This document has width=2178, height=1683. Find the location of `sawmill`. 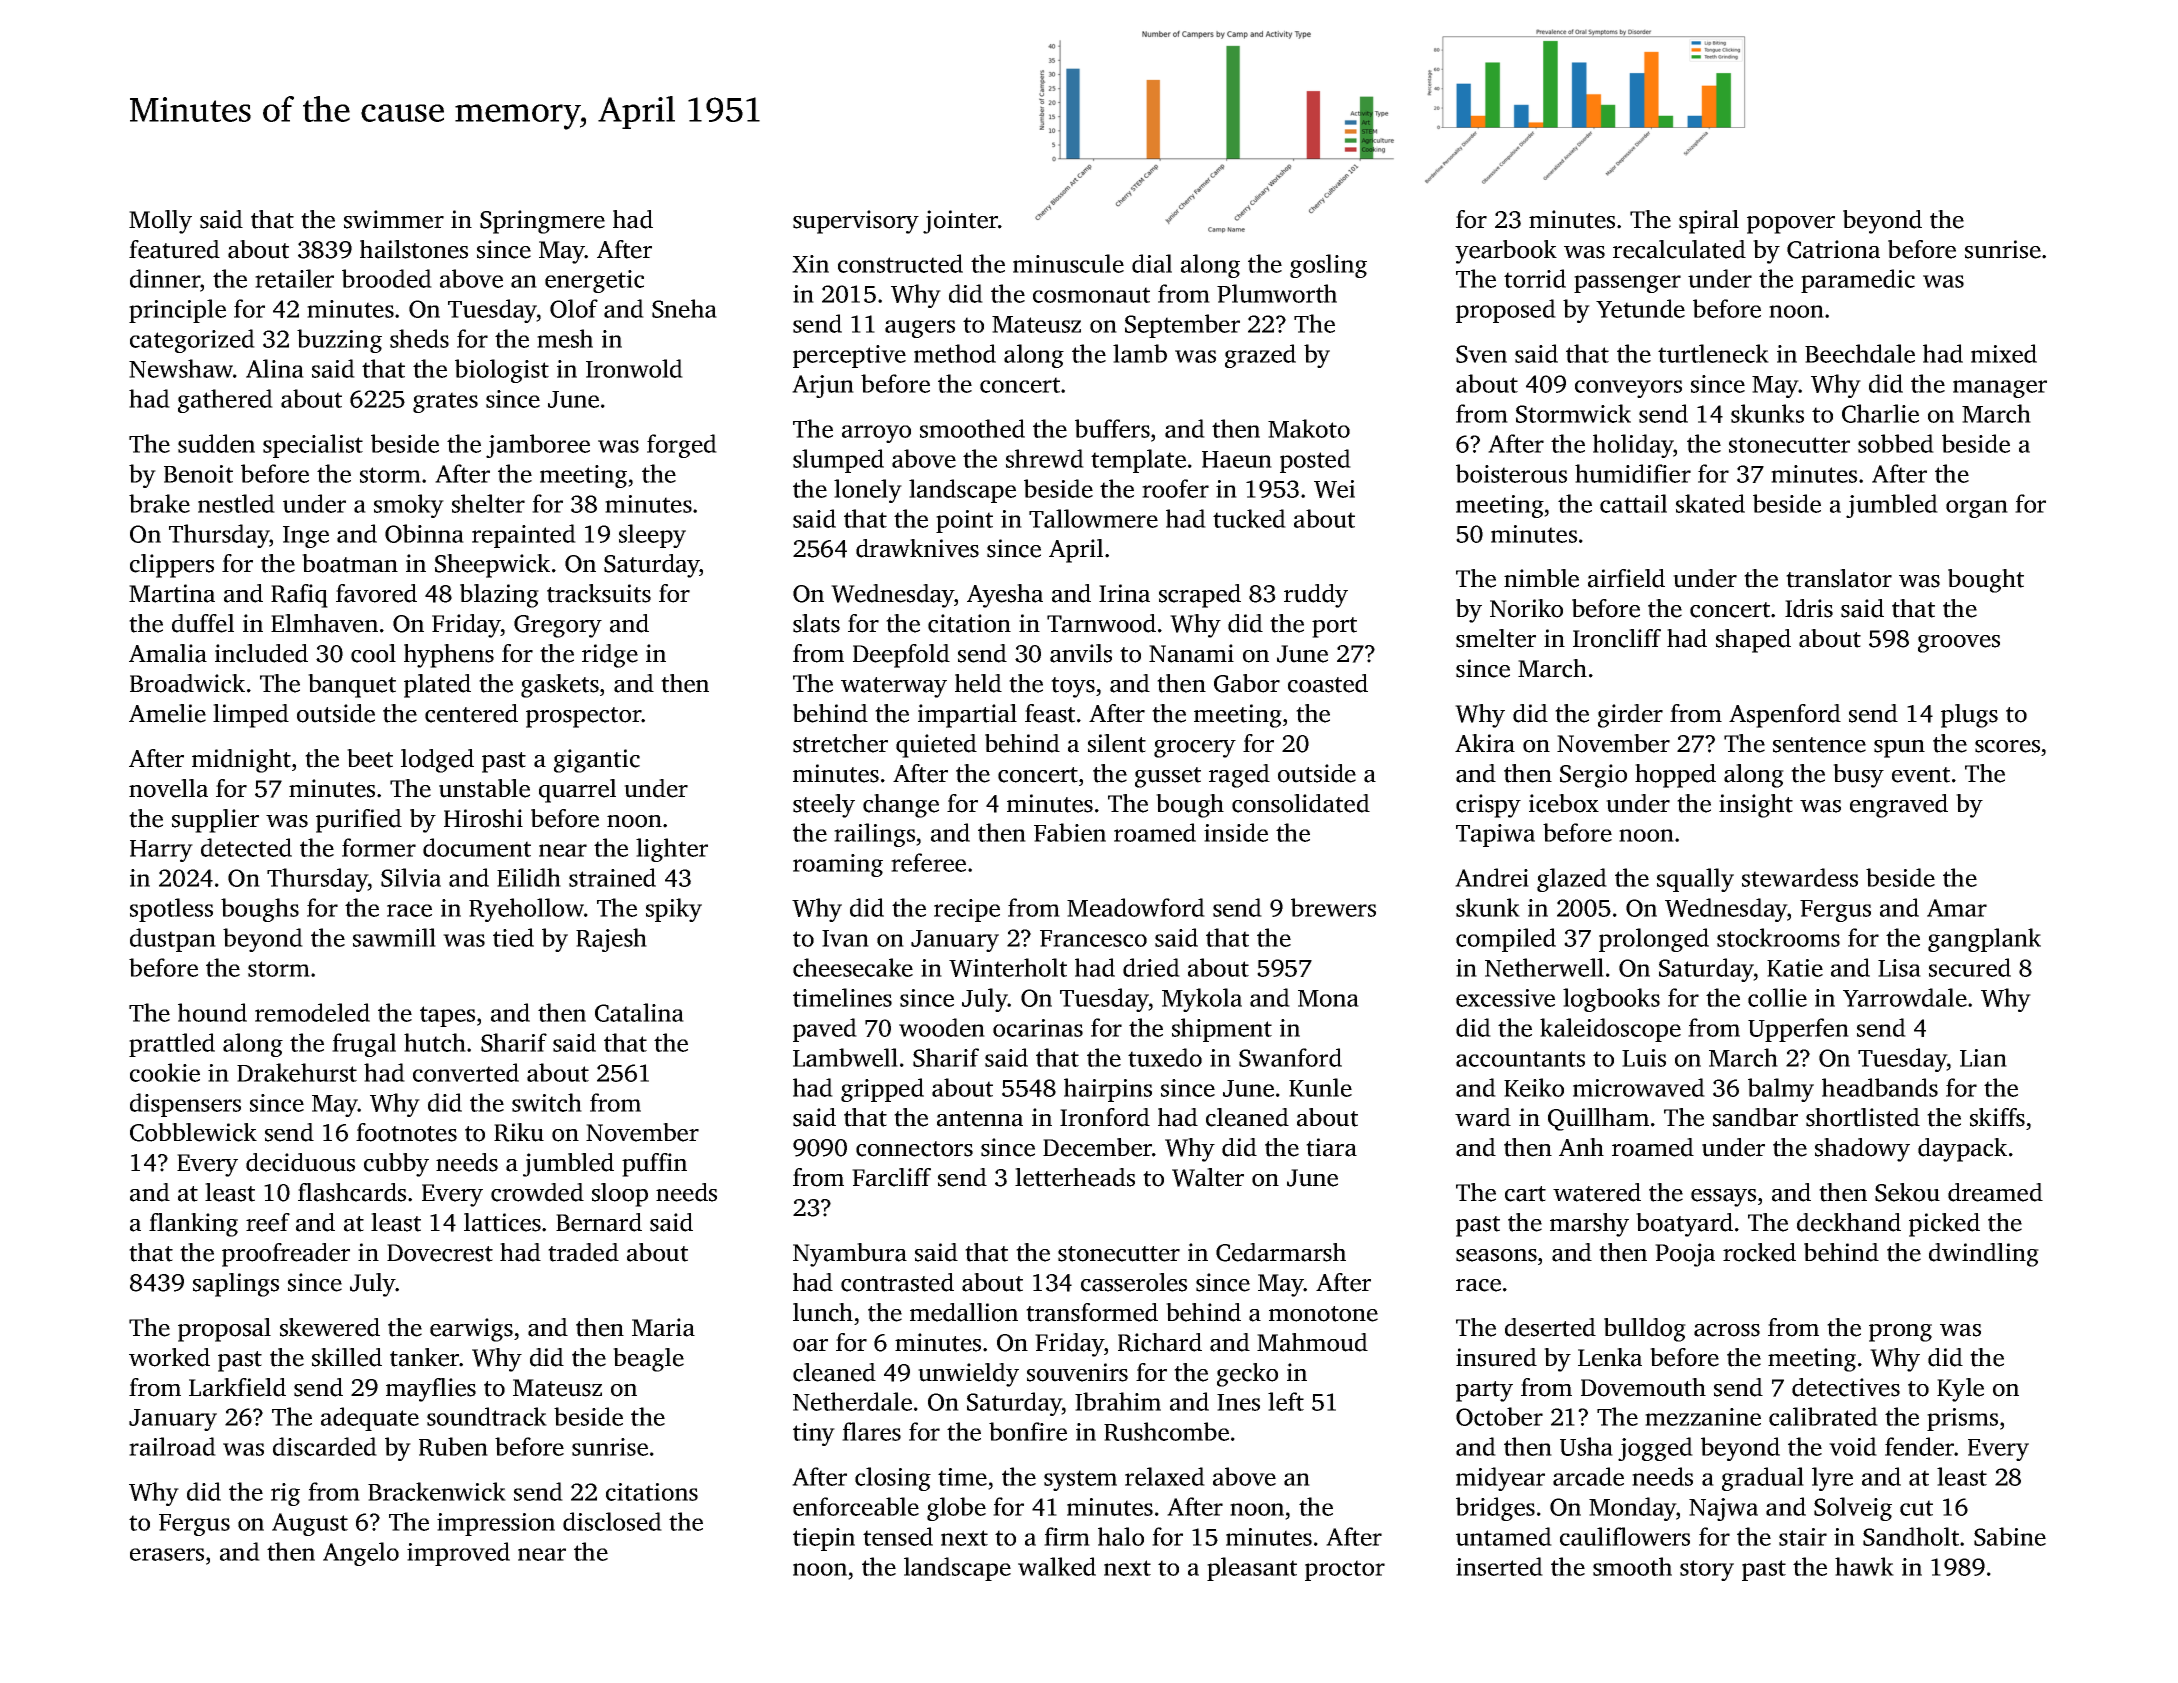

sawmill is located at coordinates (394, 937).
